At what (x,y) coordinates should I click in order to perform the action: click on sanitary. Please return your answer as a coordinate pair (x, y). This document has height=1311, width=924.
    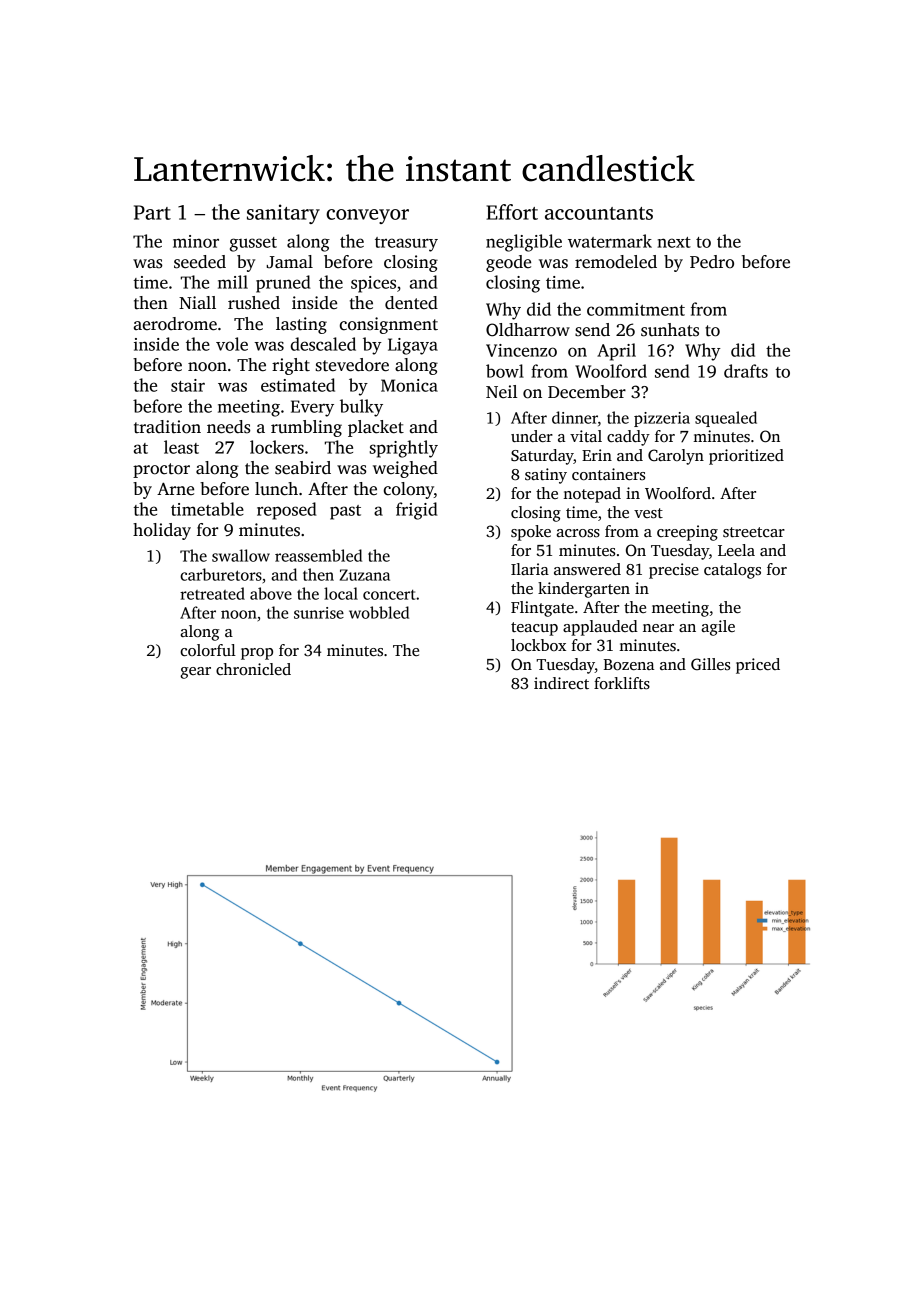
    Looking at the image, I should click on (283, 214).
